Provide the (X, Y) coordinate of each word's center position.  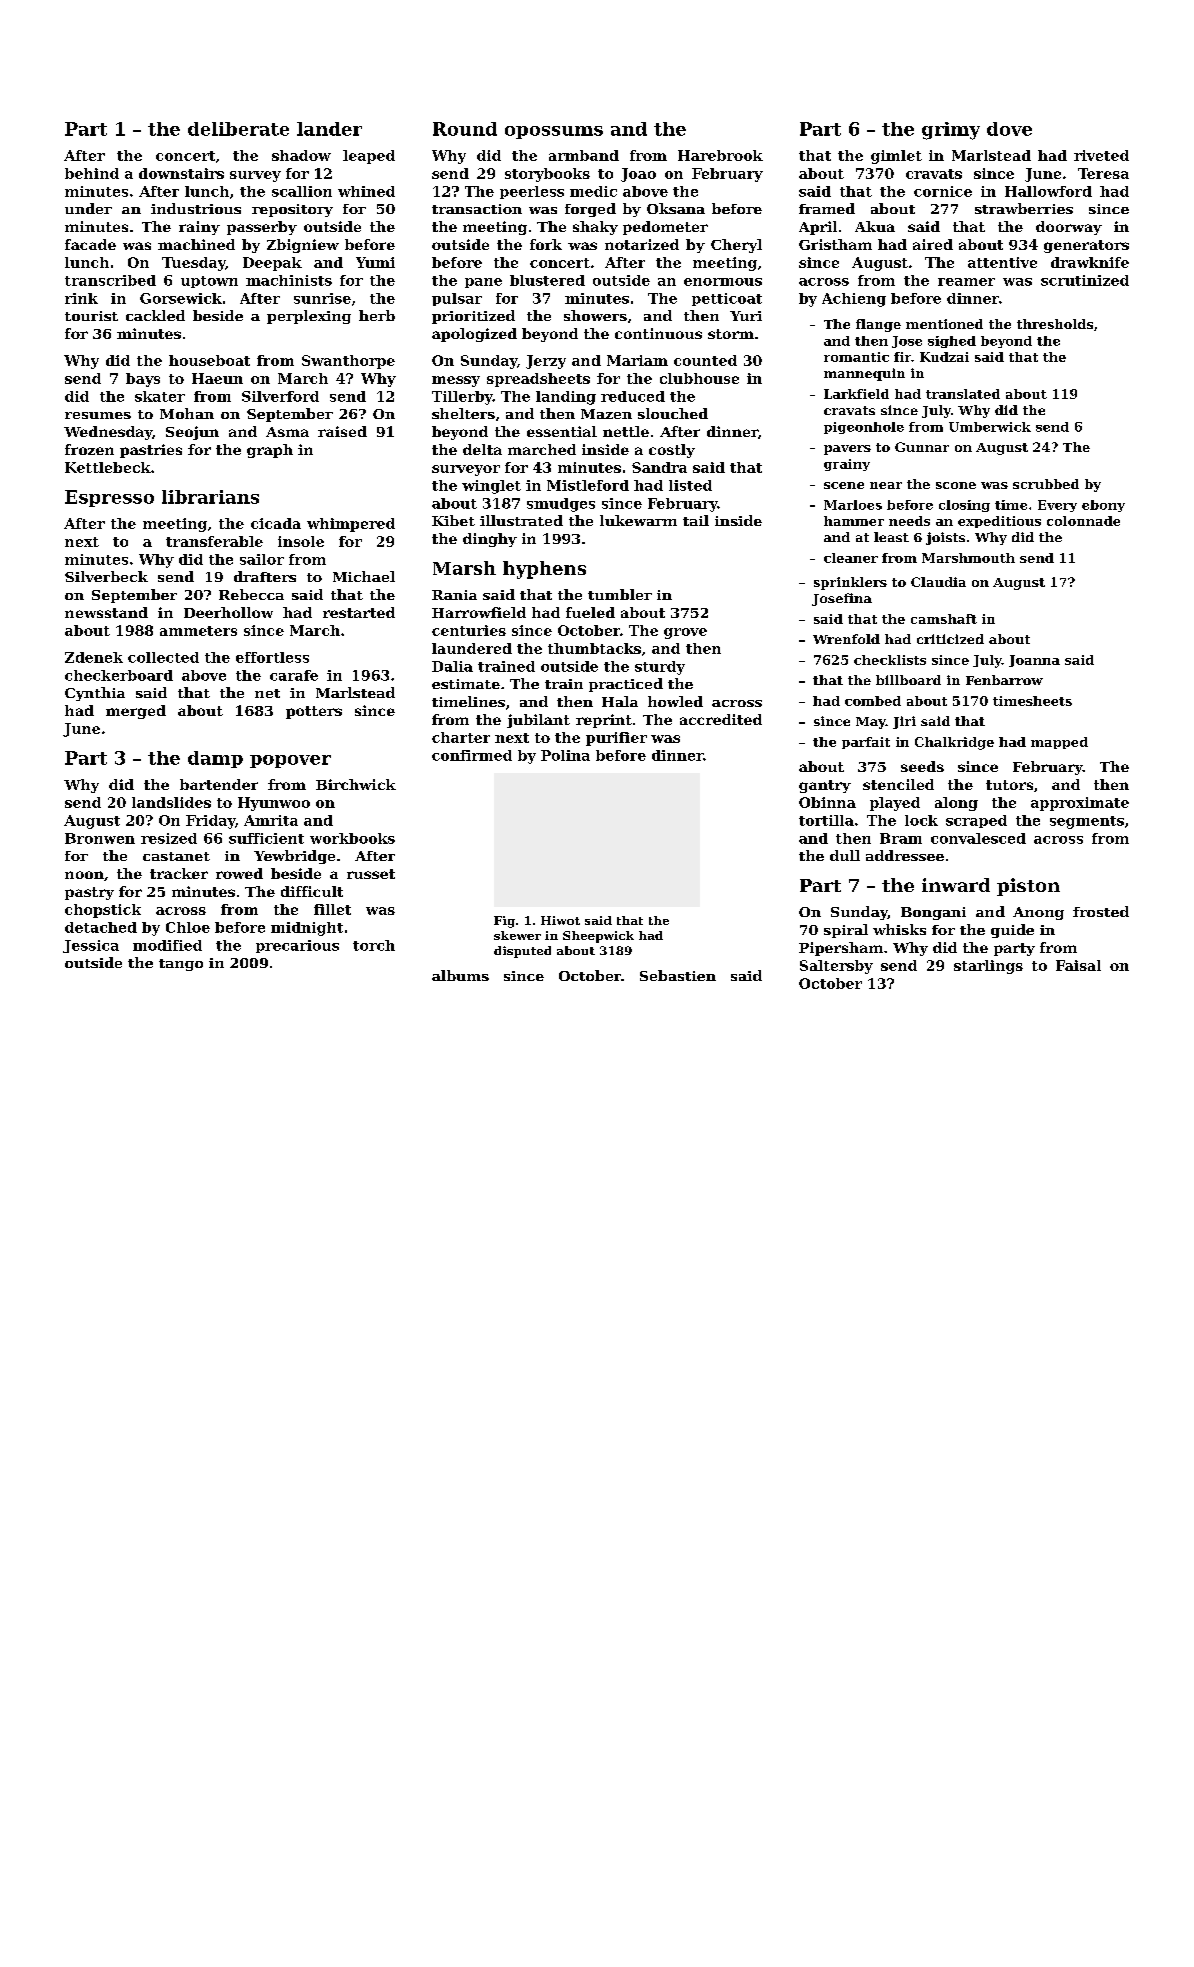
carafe (294, 675)
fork (546, 244)
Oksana (676, 208)
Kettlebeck (108, 467)
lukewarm (638, 520)
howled (675, 701)
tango (181, 965)
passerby (262, 228)
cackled (155, 315)
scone (956, 485)
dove (1009, 129)
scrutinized (1085, 280)
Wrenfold (846, 639)
